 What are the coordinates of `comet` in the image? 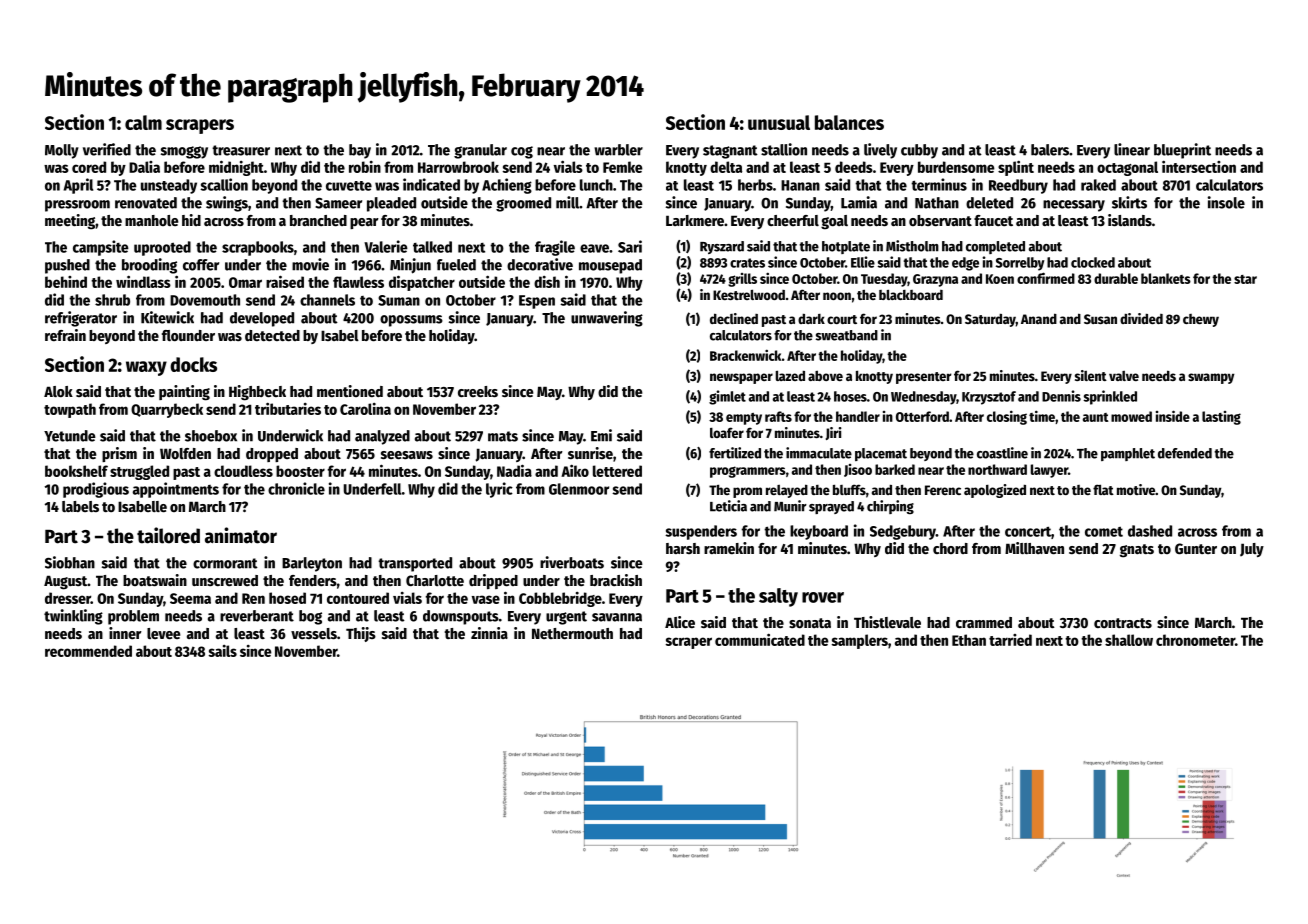 It's located at (1104, 531).
